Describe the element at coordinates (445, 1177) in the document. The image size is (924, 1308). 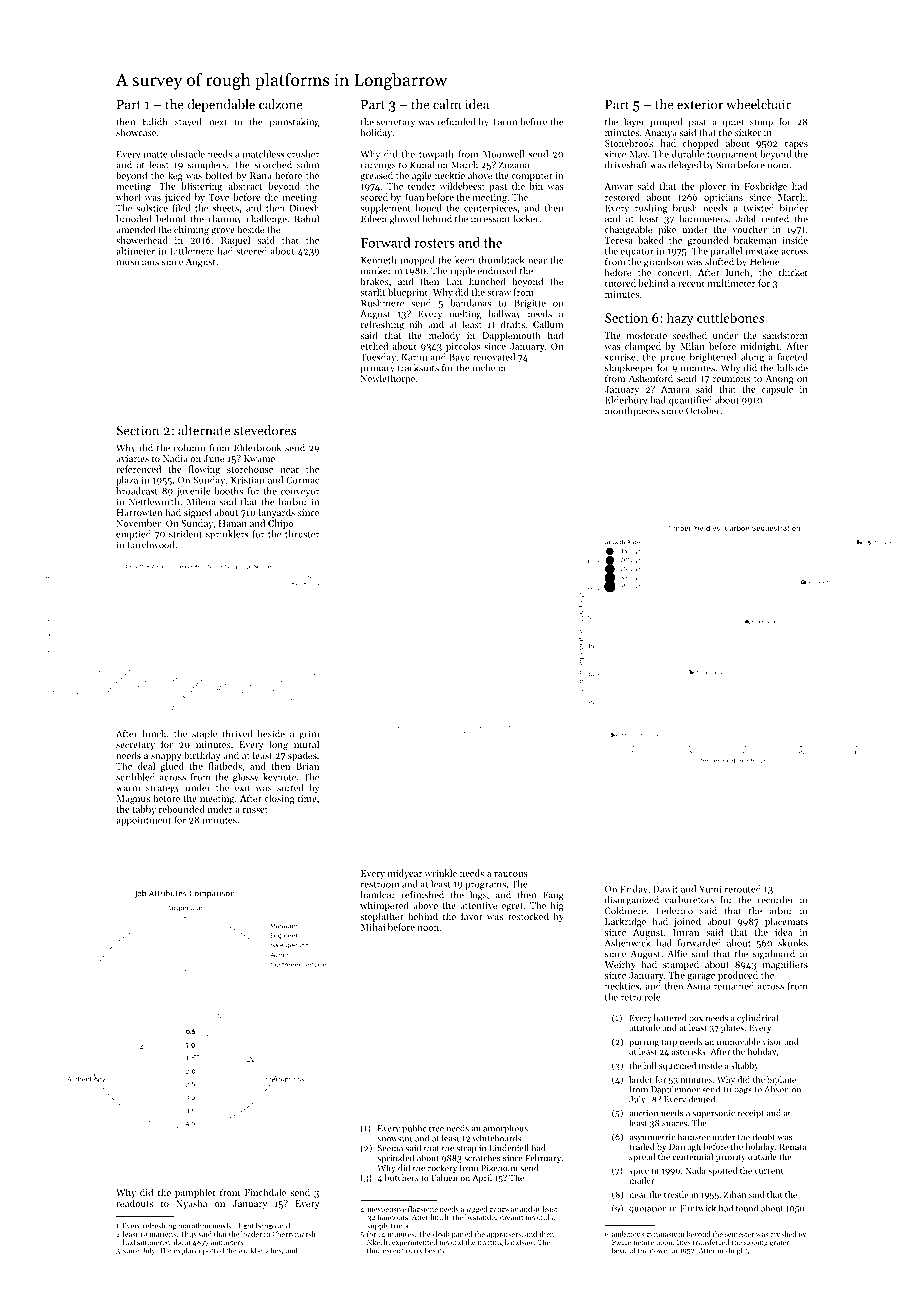
I see `Fabien` at that location.
